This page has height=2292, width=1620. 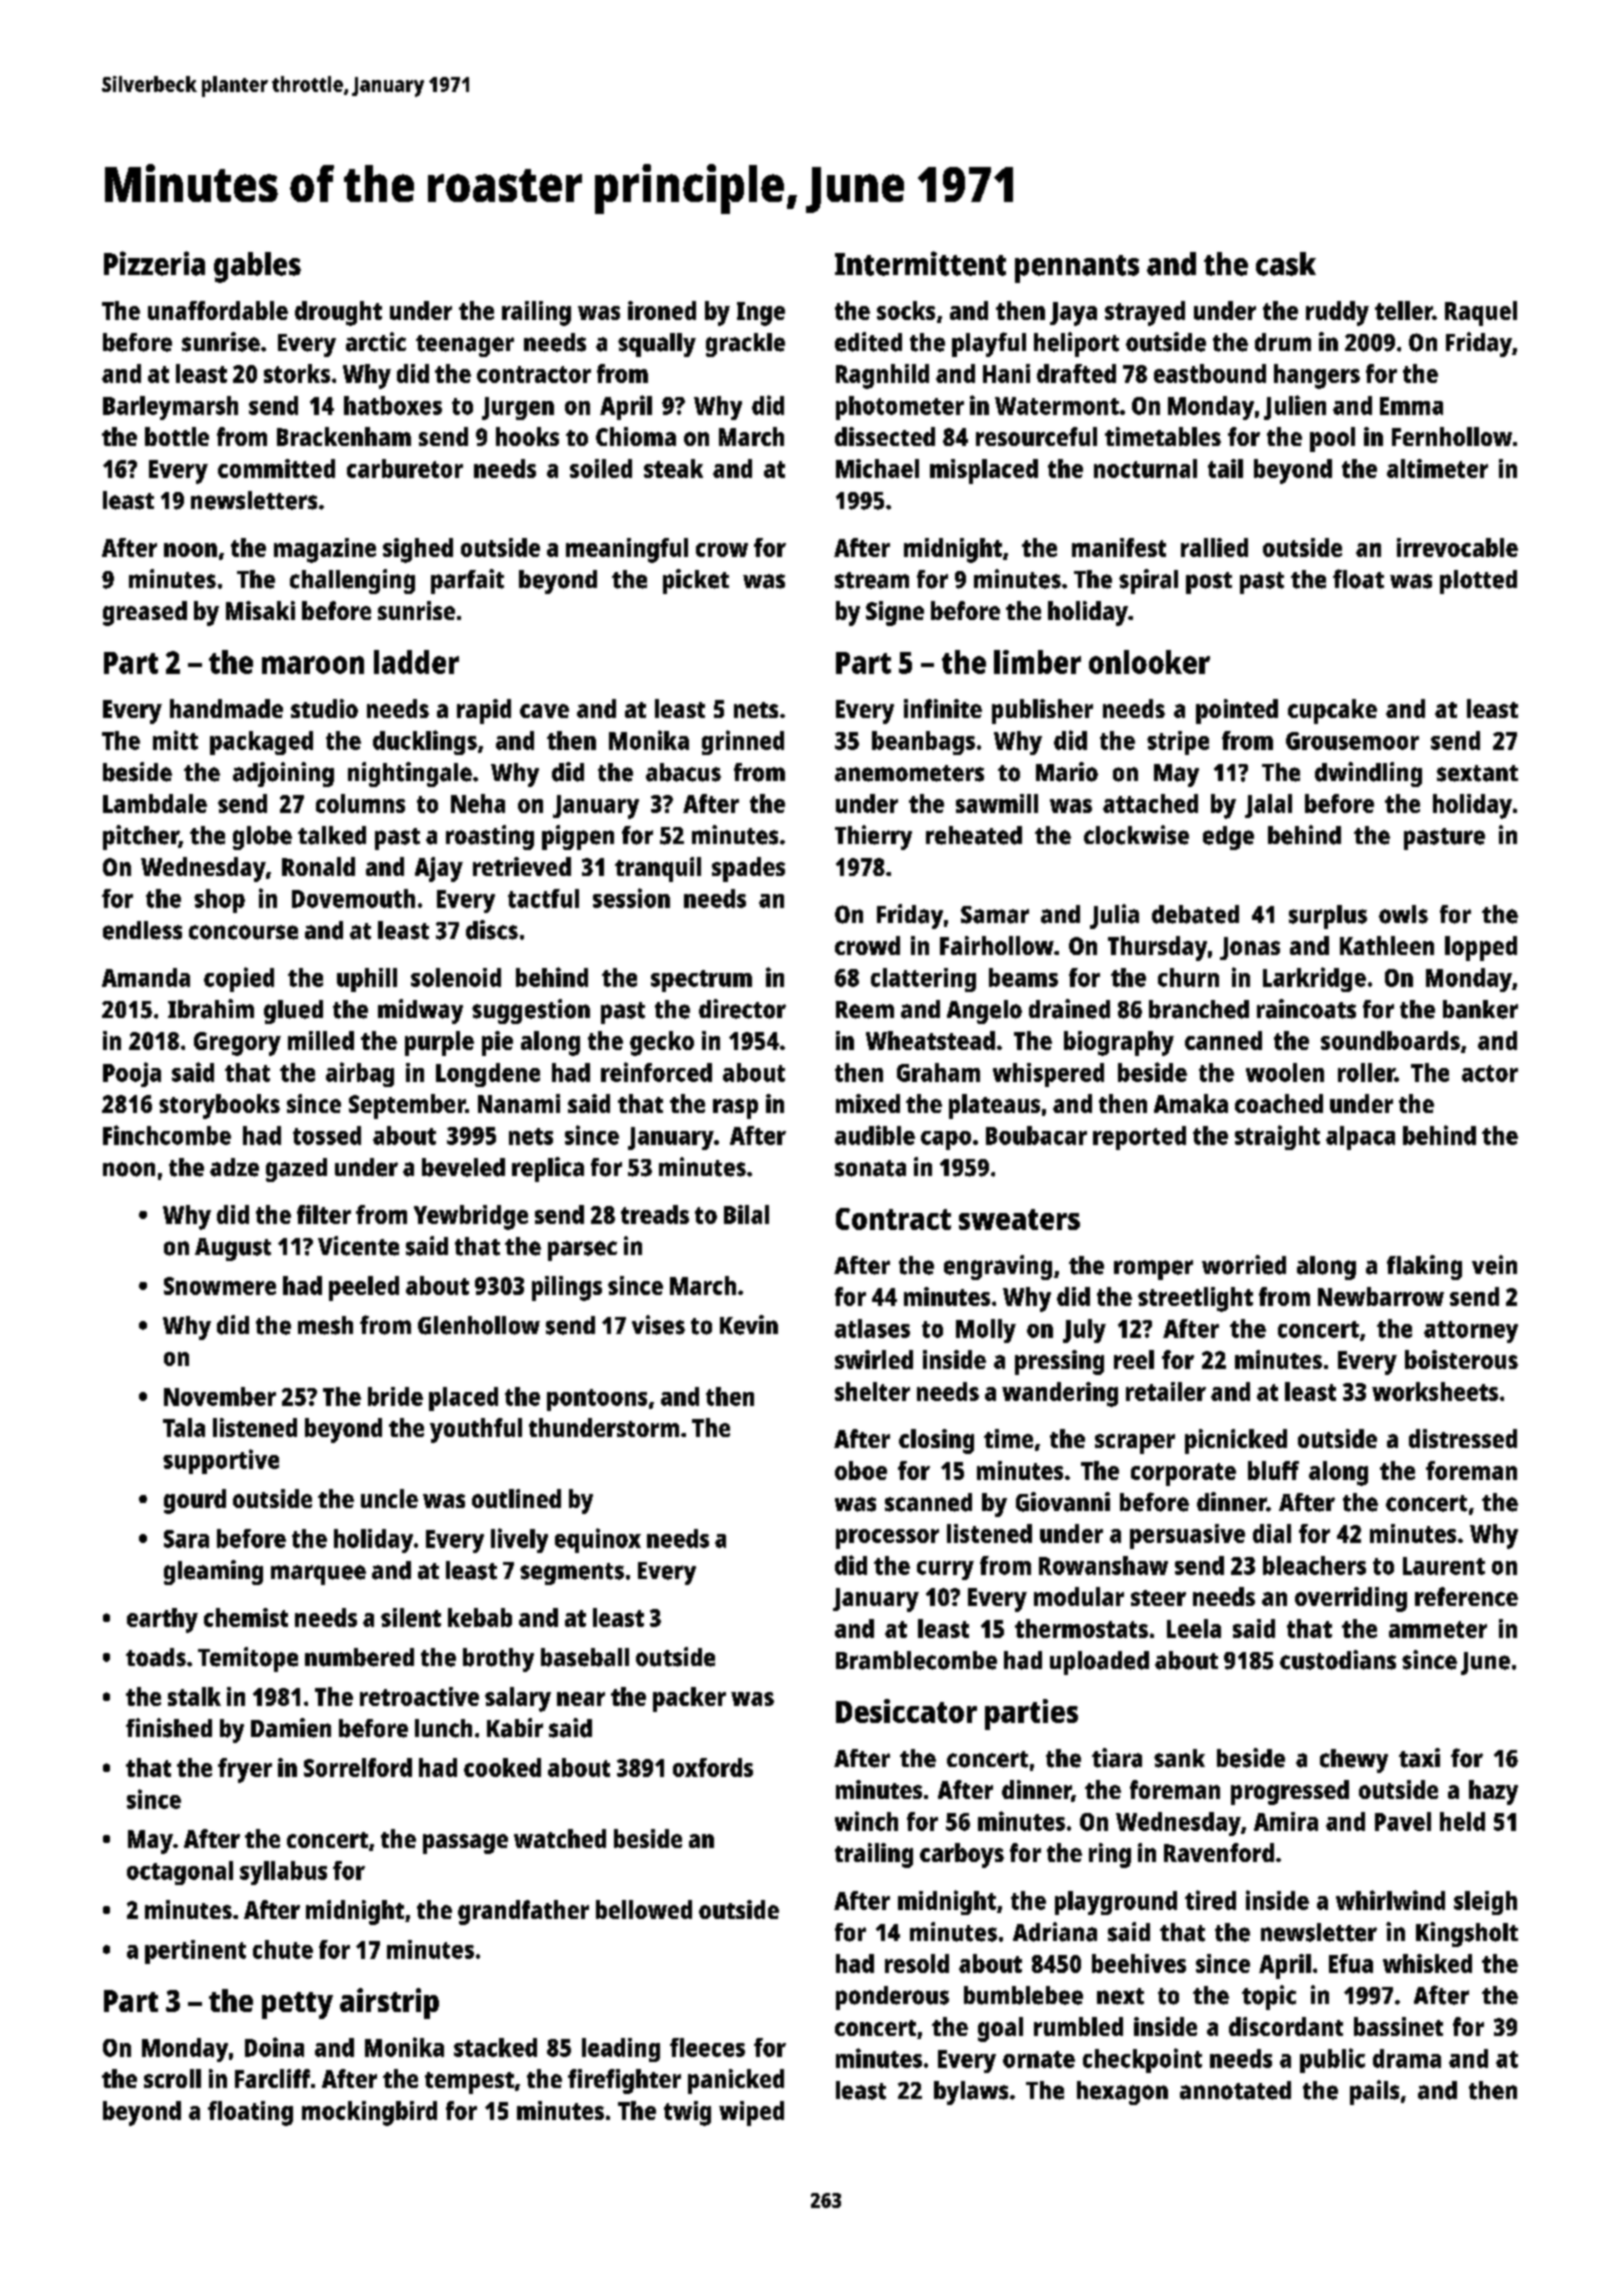 I want to click on banker, so click(x=1480, y=1009).
